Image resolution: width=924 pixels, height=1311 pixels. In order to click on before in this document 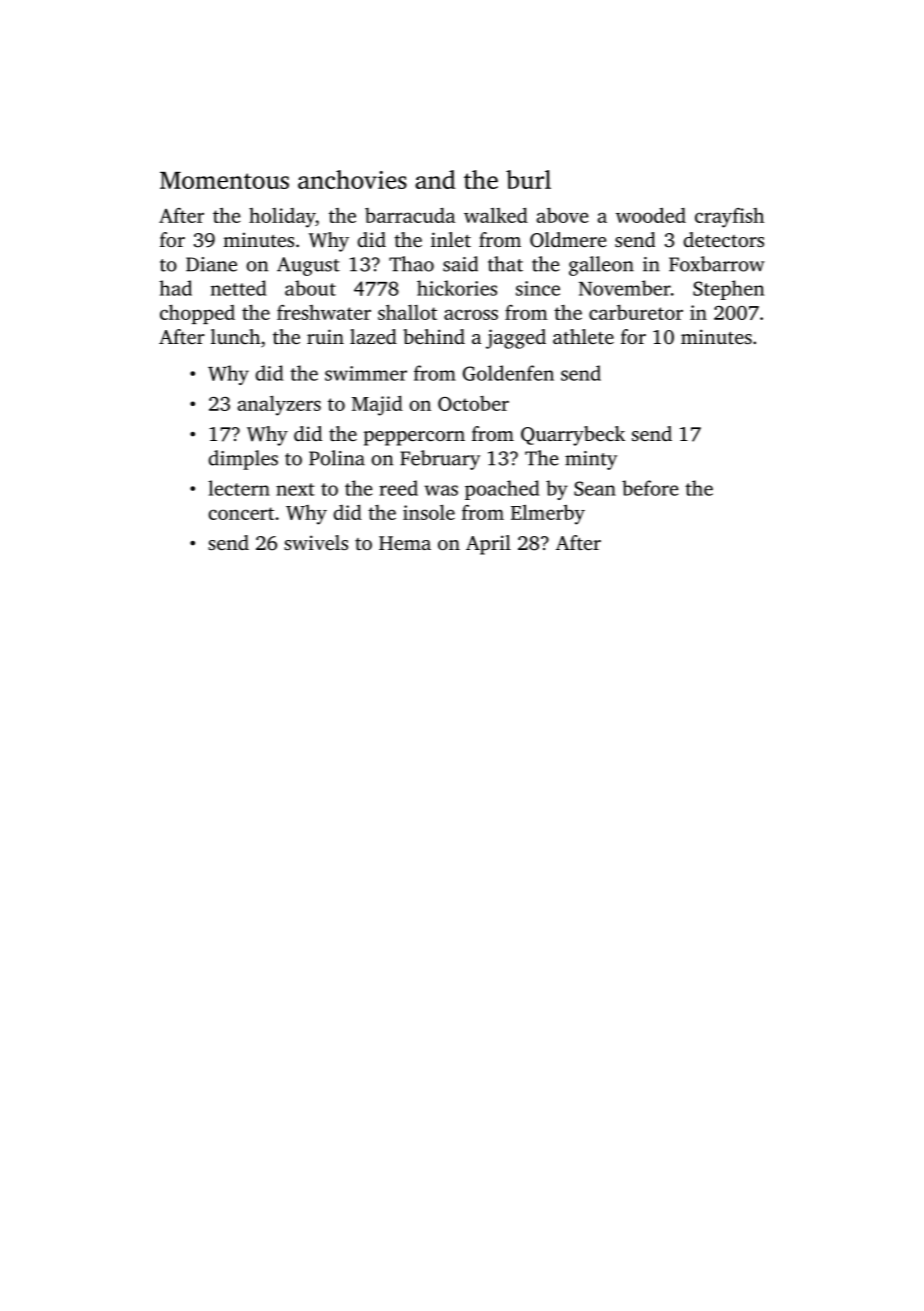, I will do `click(650, 488)`.
